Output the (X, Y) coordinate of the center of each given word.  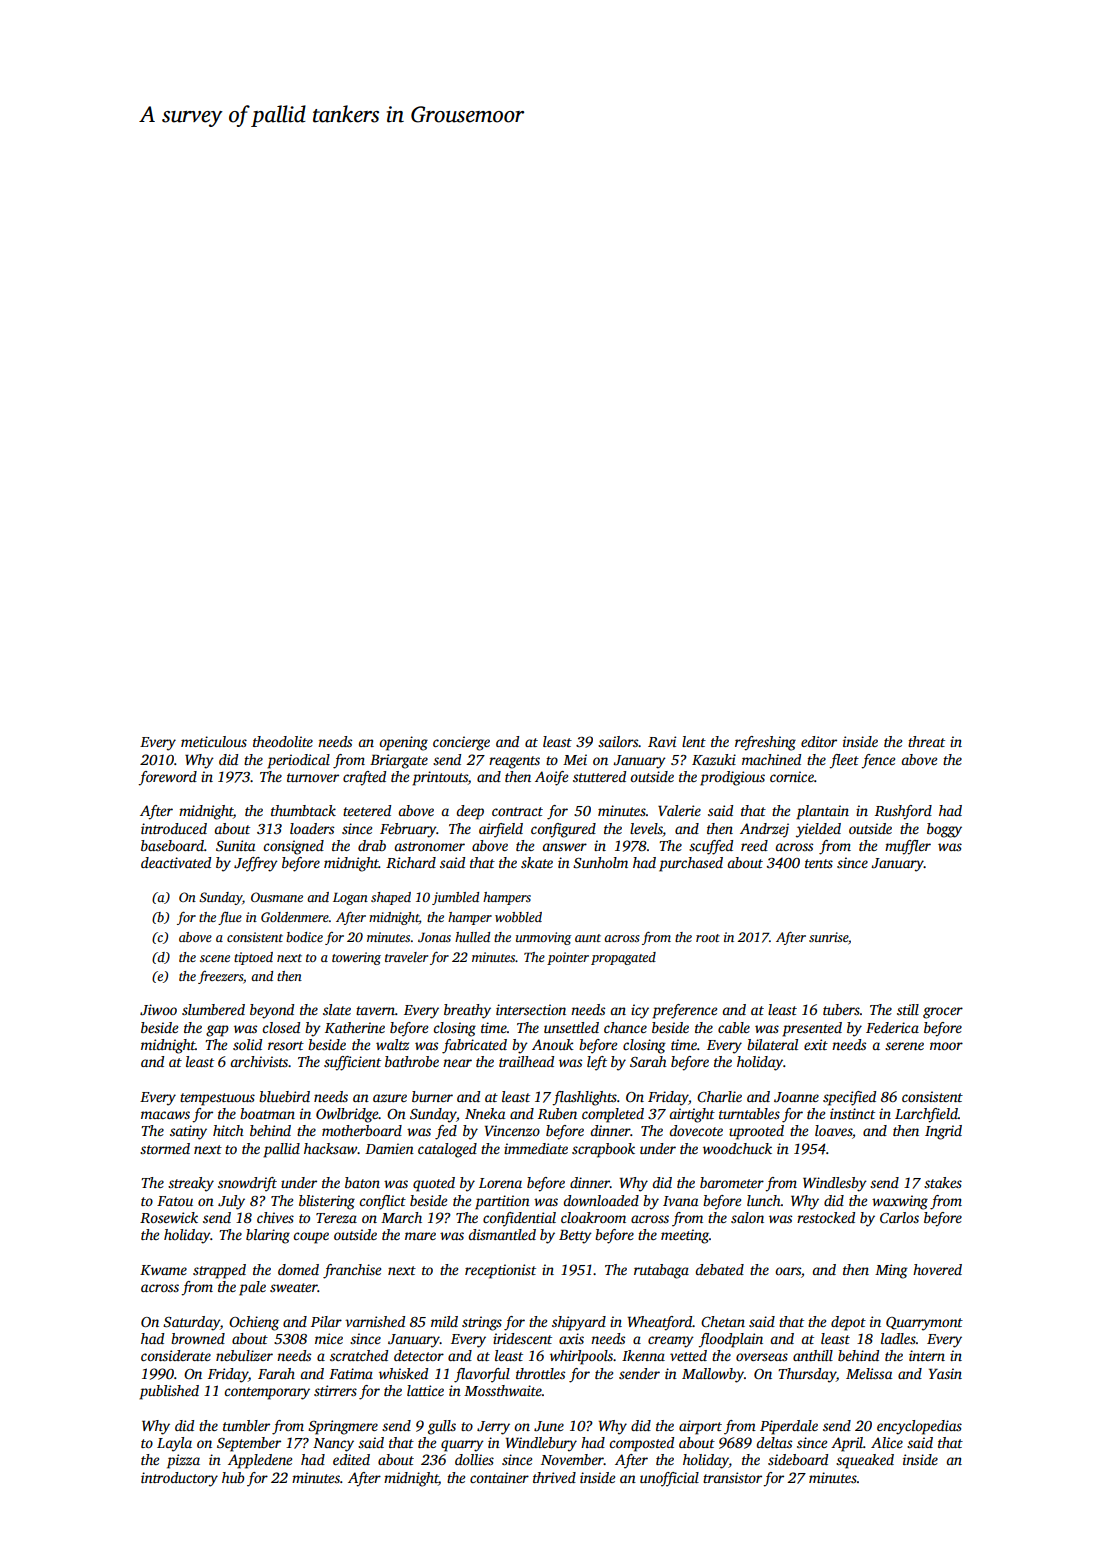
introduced (174, 828)
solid (247, 1044)
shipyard (579, 1323)
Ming (891, 1271)
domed (298, 1269)
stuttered (599, 776)
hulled (472, 937)
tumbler (246, 1425)
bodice (304, 937)
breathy (467, 1011)
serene (904, 1046)
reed (754, 845)
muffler (908, 847)
